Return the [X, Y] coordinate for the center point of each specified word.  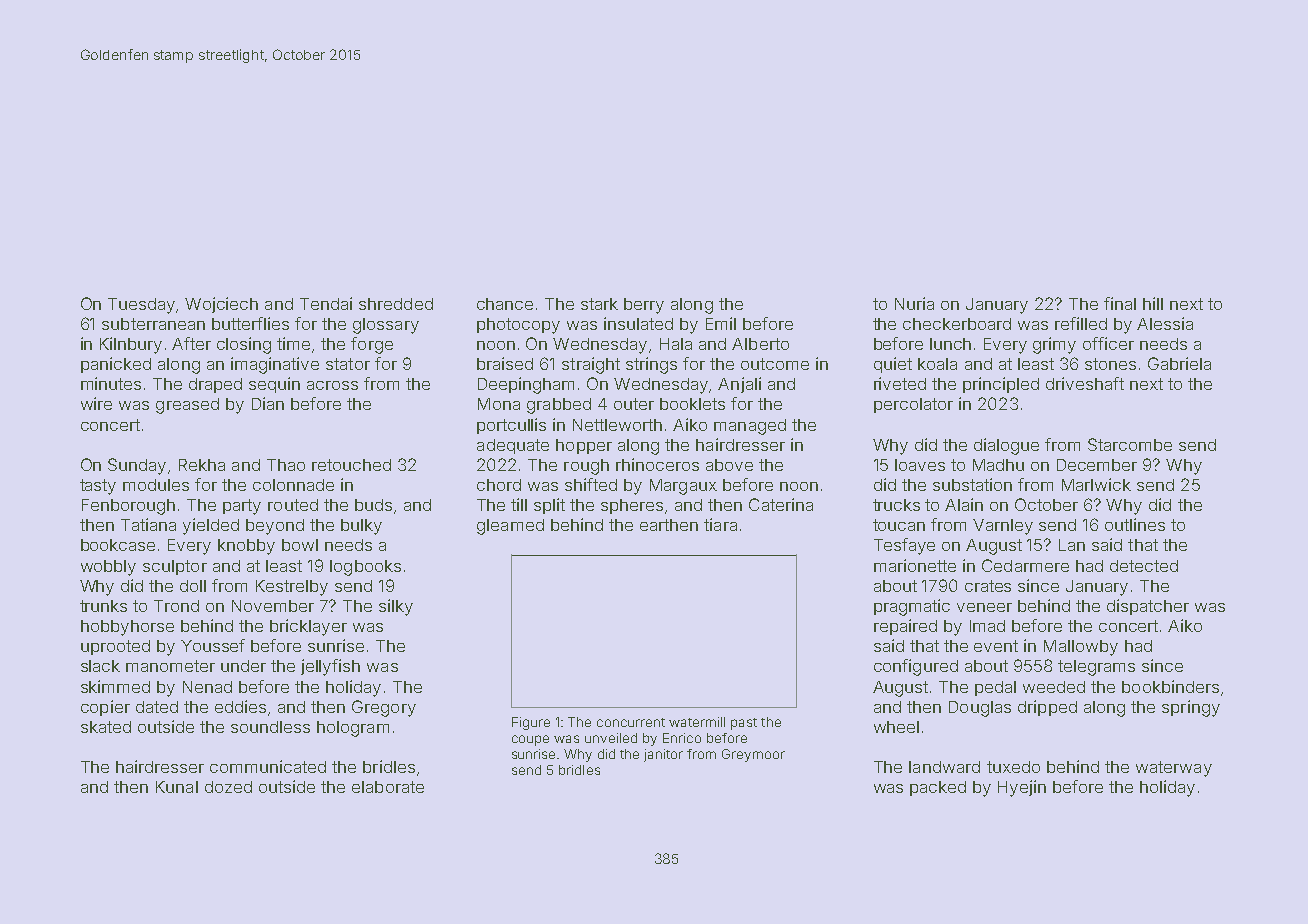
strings [651, 365]
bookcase [118, 545]
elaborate [388, 787]
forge [372, 345]
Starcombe [1130, 444]
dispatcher [1148, 607]
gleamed [510, 527]
